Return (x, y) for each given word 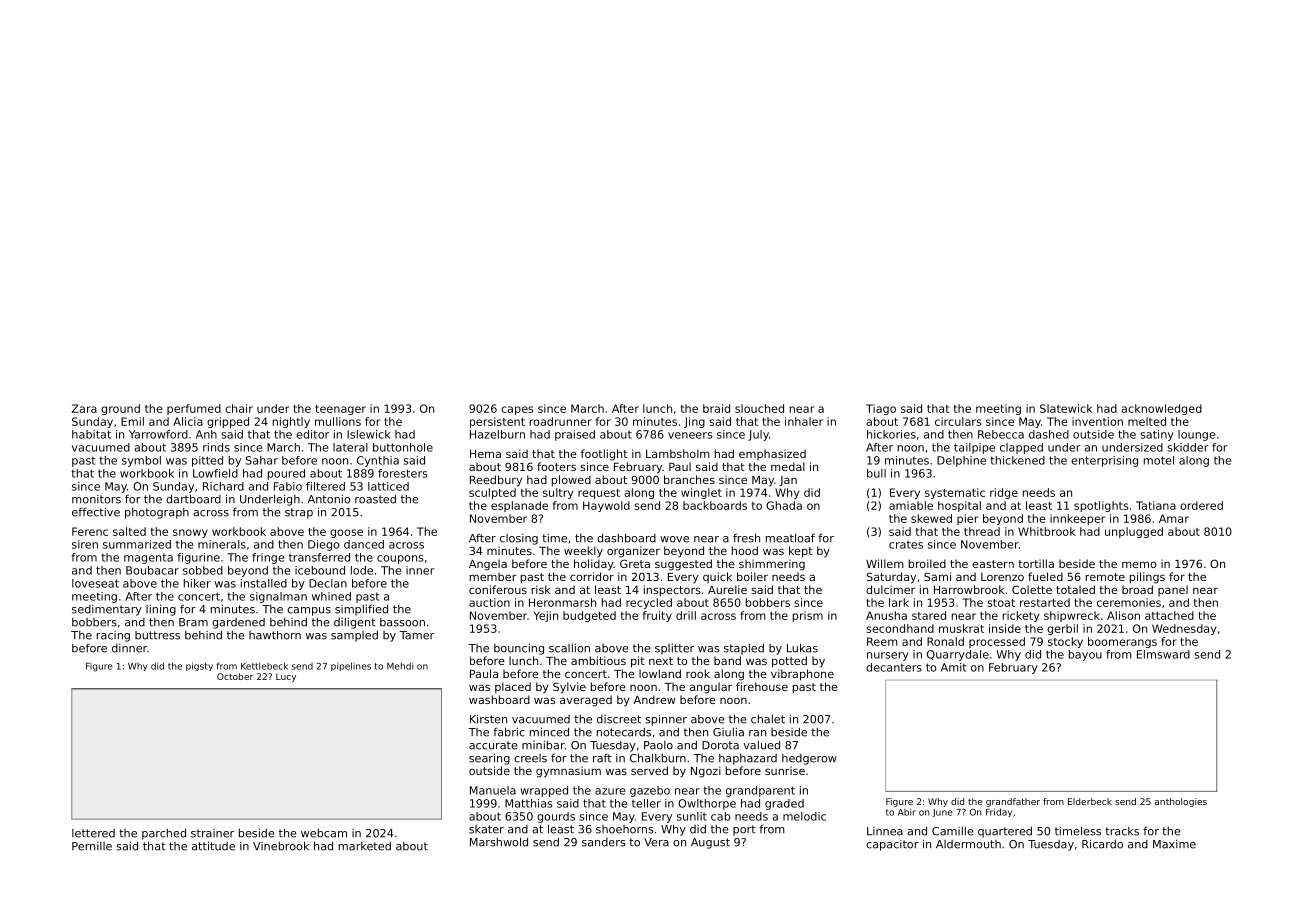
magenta (148, 558)
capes (517, 410)
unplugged (1134, 532)
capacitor (892, 845)
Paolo (658, 745)
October (235, 676)
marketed (365, 846)
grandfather (1013, 802)
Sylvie (569, 688)
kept (801, 552)
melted (1147, 421)
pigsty (199, 666)
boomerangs (1122, 642)
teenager (340, 410)
